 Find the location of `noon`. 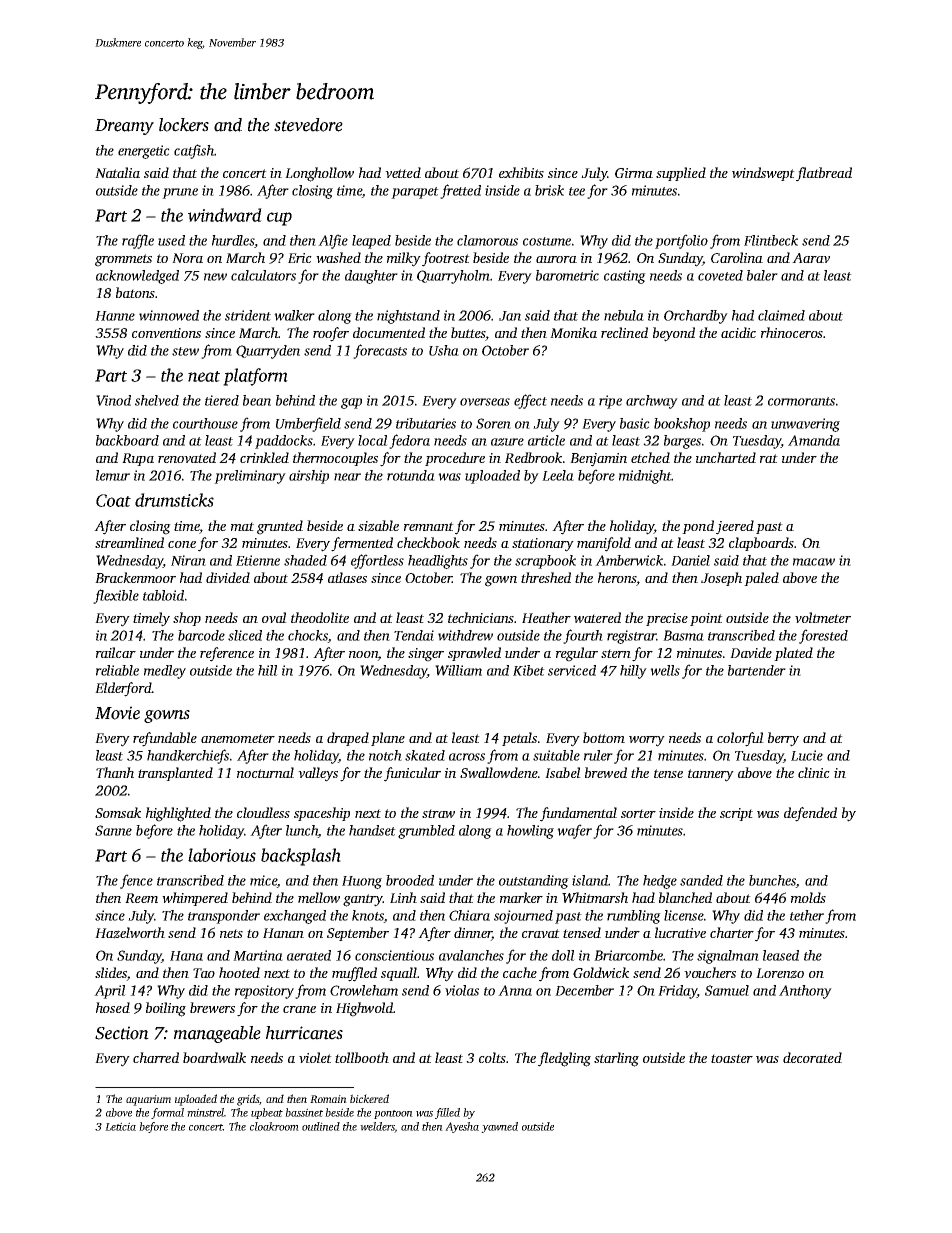

noon is located at coordinates (363, 656).
